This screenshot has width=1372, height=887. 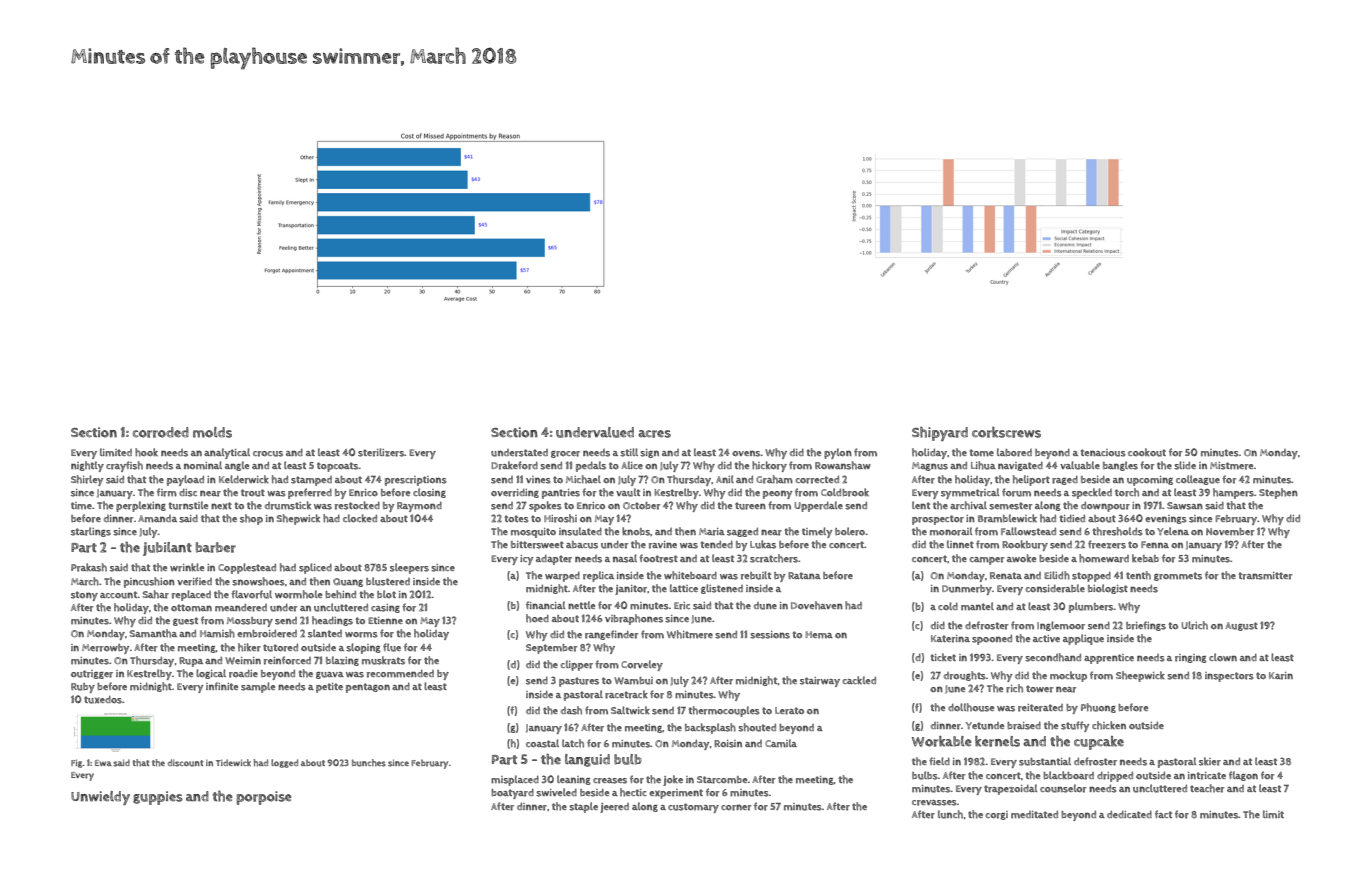 What do you see at coordinates (284, 763) in the screenshot?
I see `logged` at bounding box center [284, 763].
